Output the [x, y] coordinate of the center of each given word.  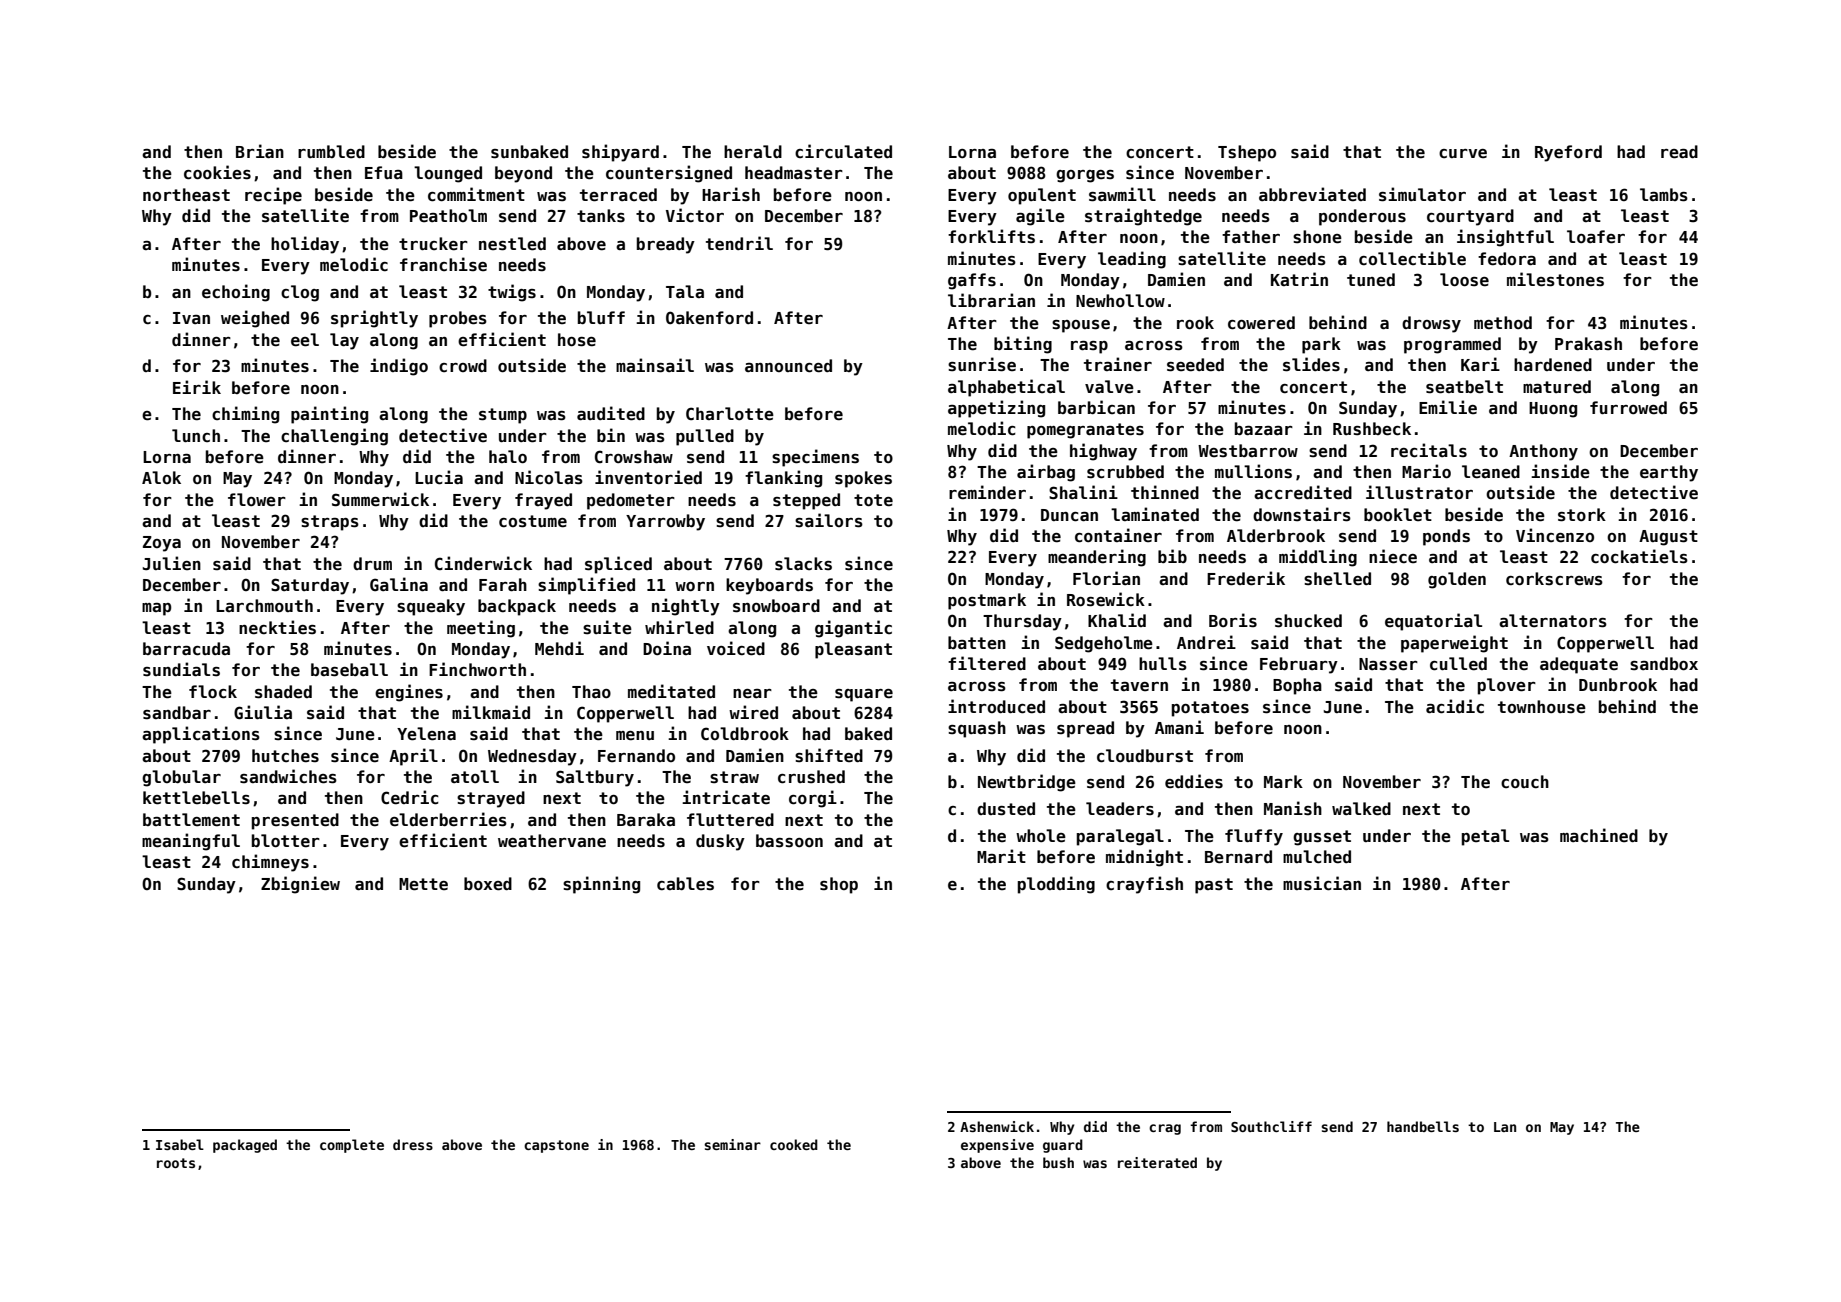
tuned [1371, 280]
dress [413, 1144]
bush [1058, 1162]
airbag [1046, 473]
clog [300, 293]
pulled [705, 437]
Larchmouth [264, 606]
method [1503, 322]
